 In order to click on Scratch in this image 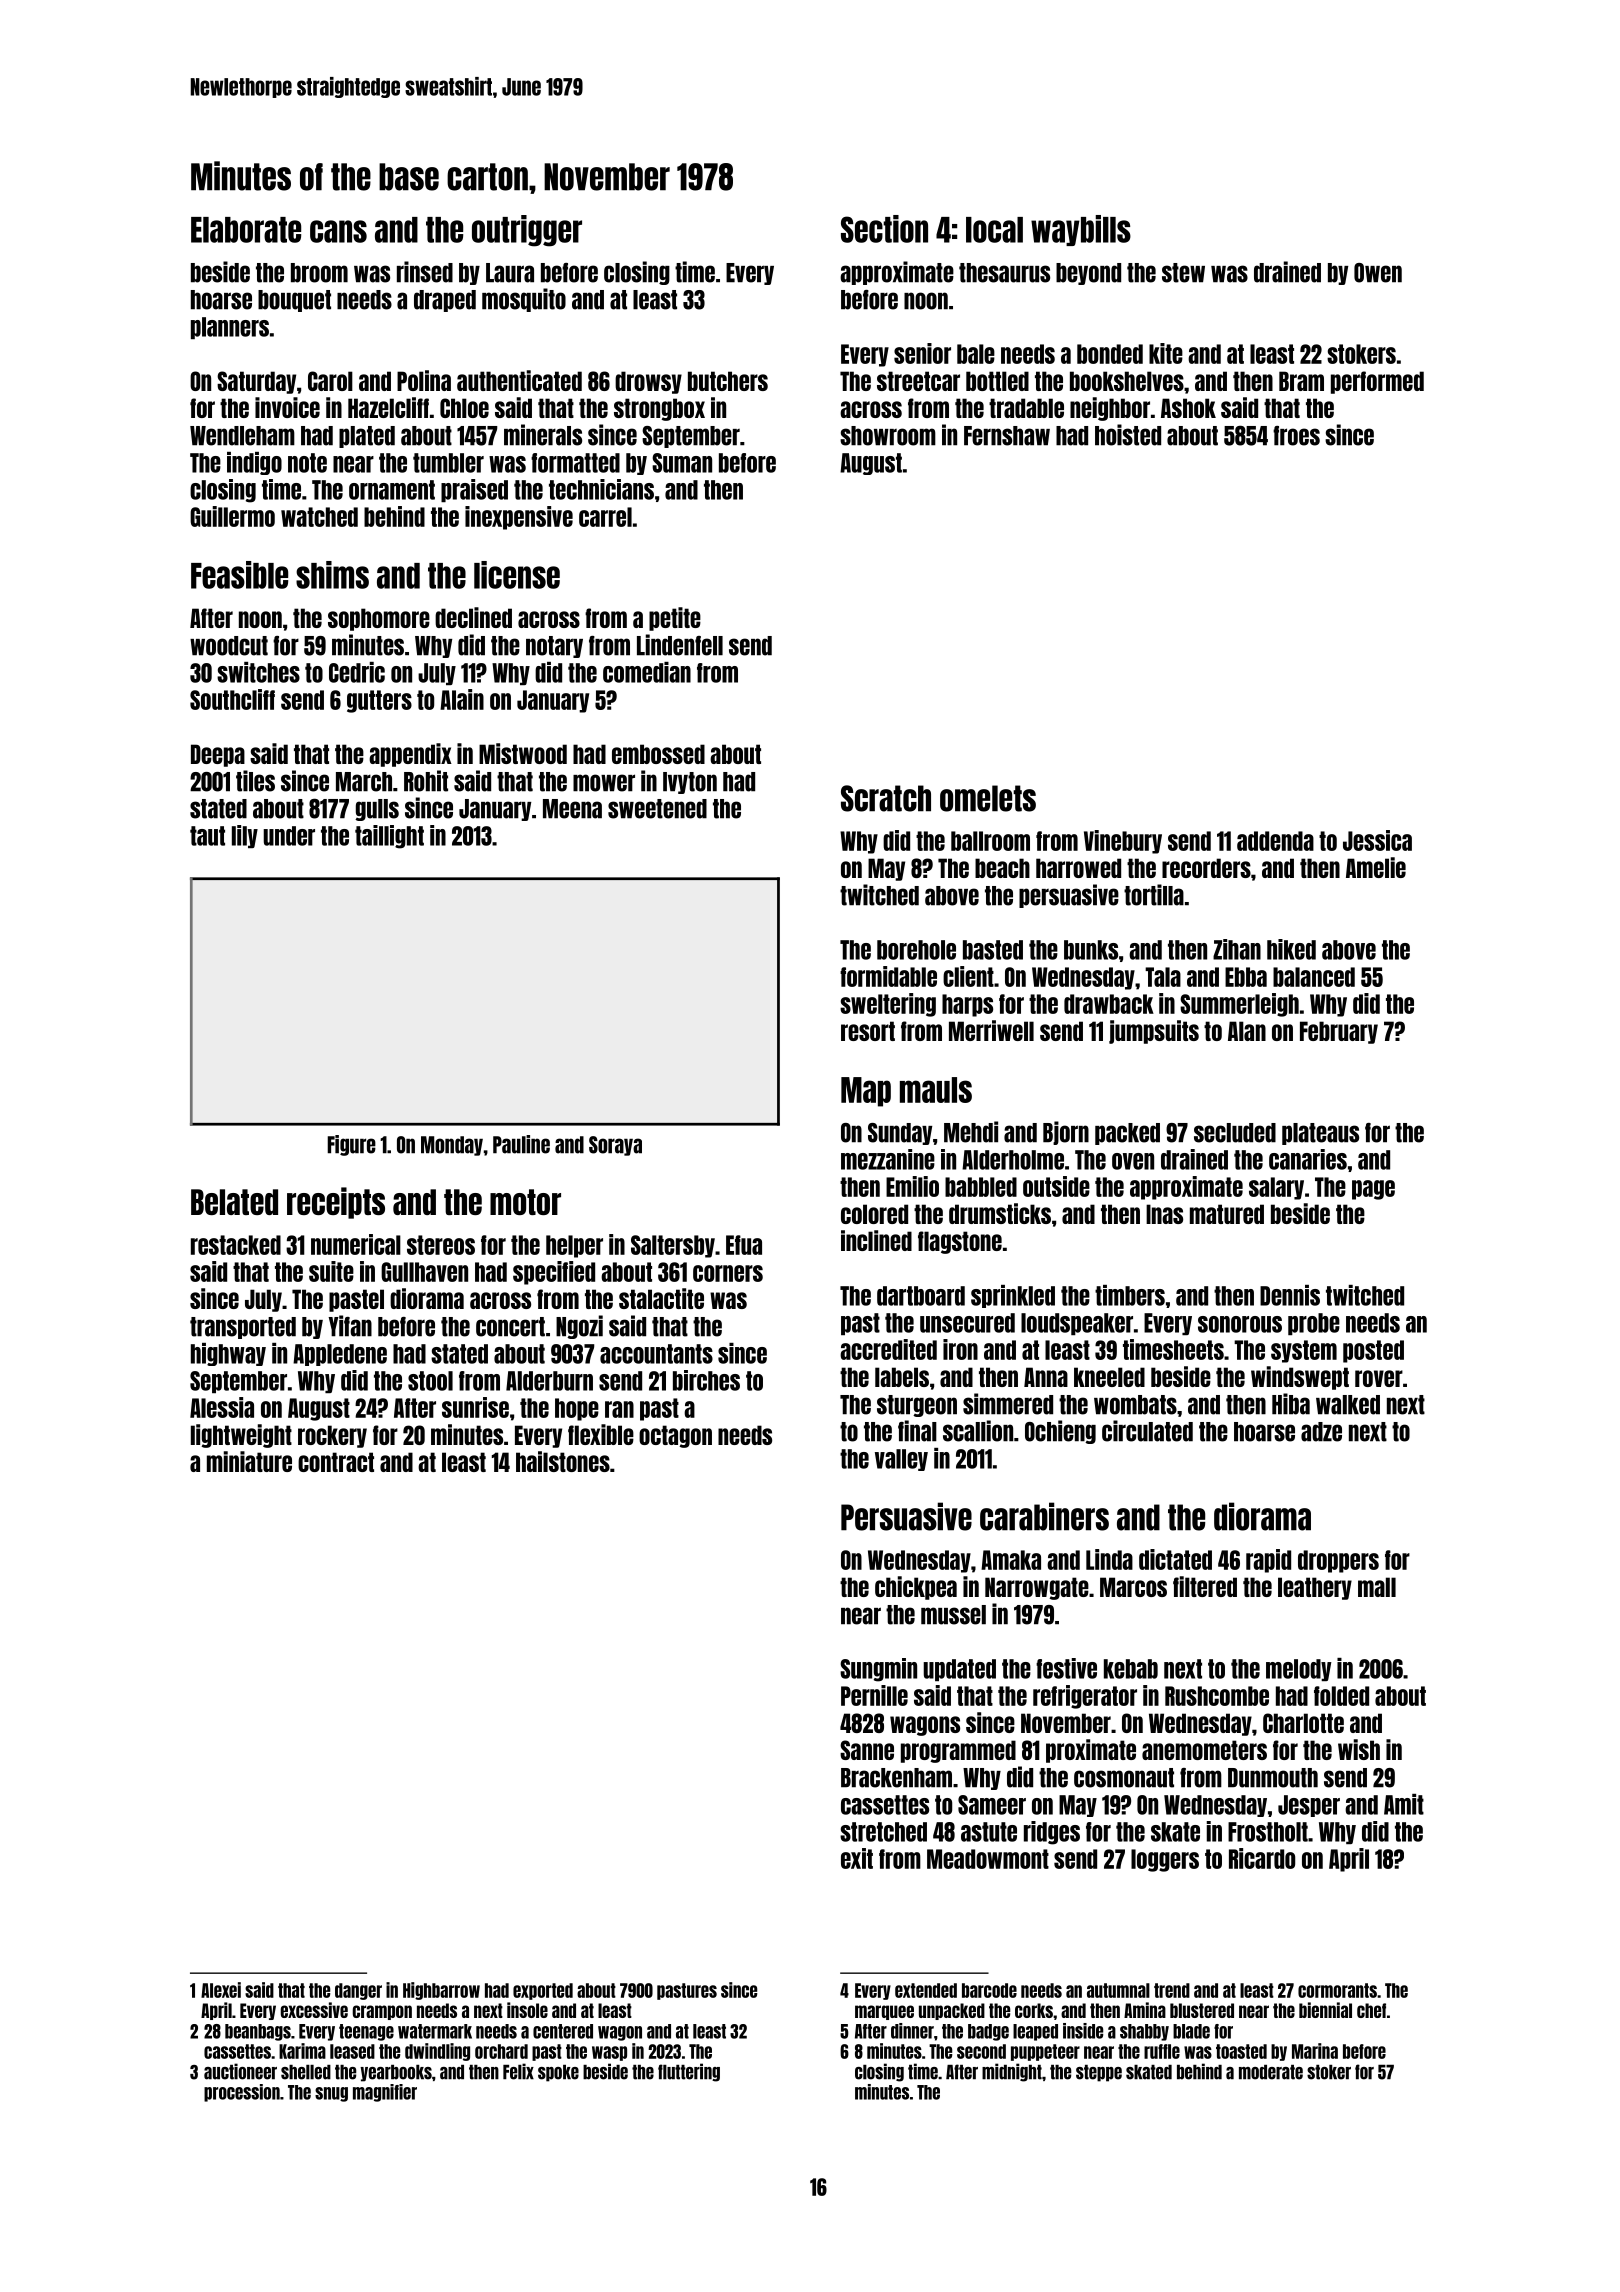, I will do `click(886, 798)`.
